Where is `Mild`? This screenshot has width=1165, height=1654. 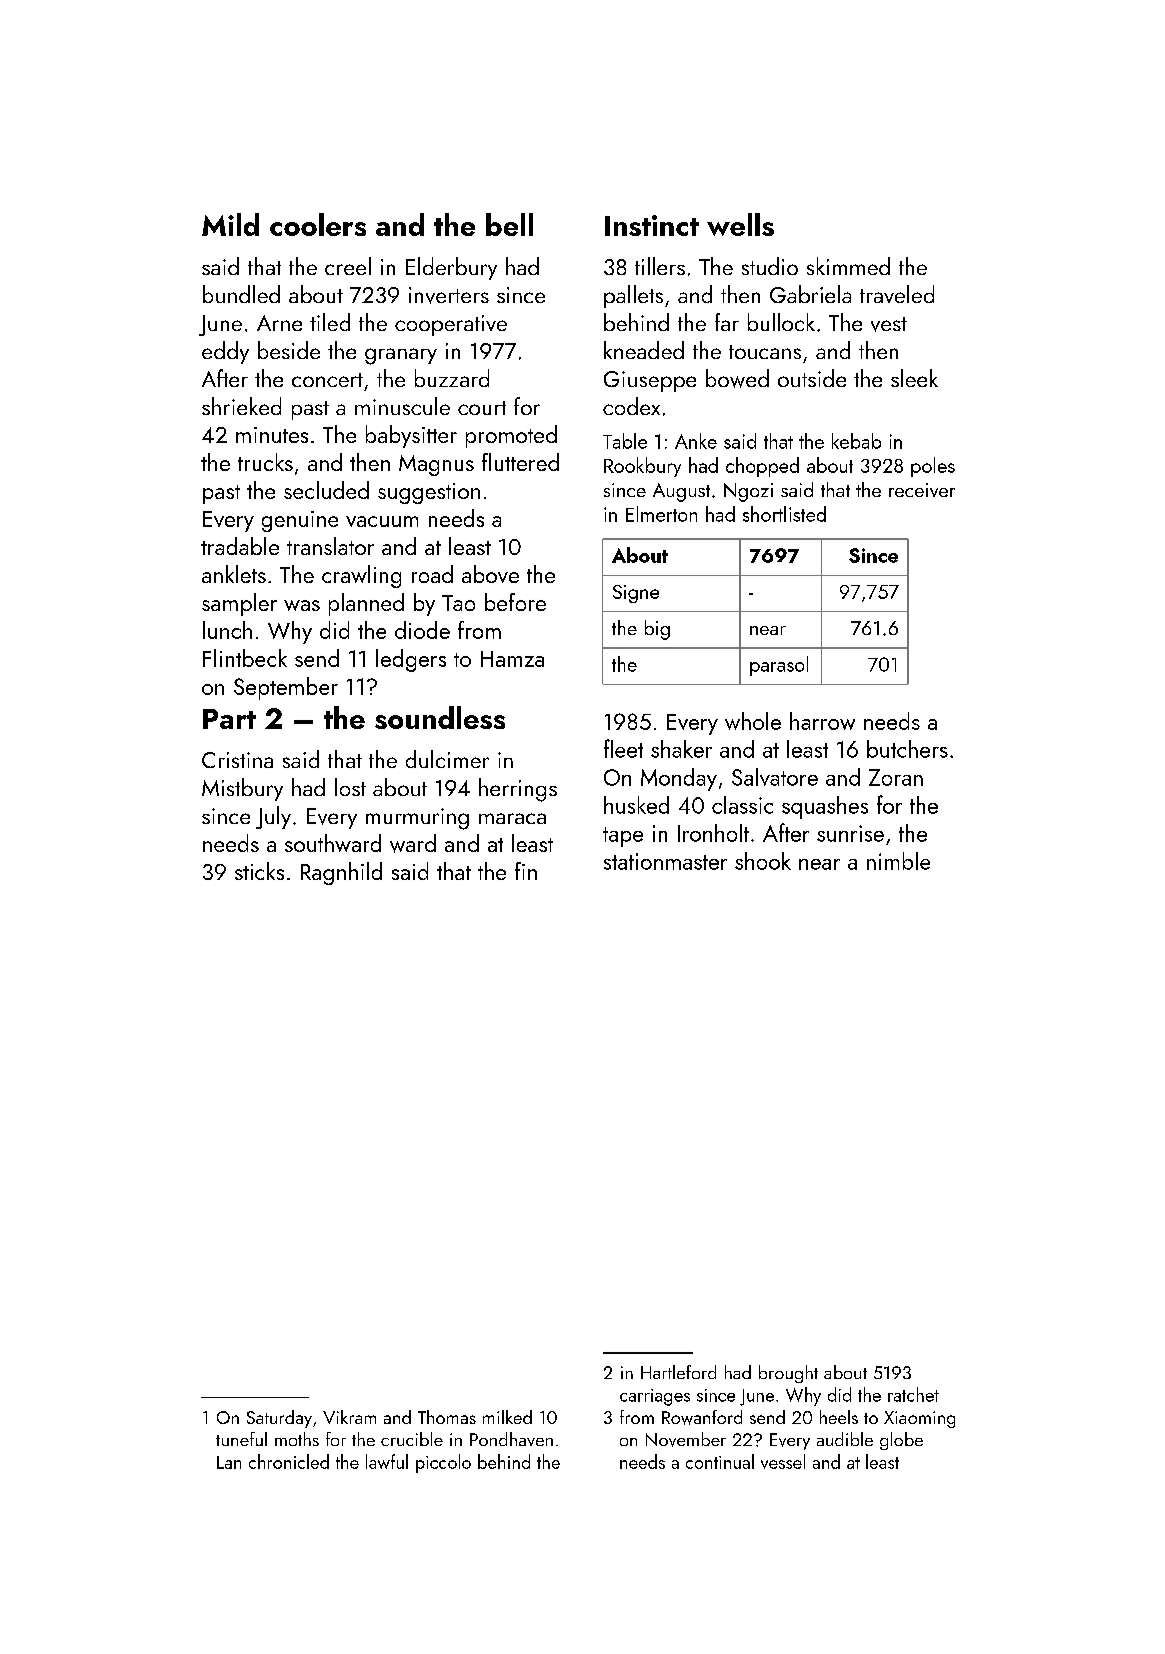
Mild is located at coordinates (230, 224).
